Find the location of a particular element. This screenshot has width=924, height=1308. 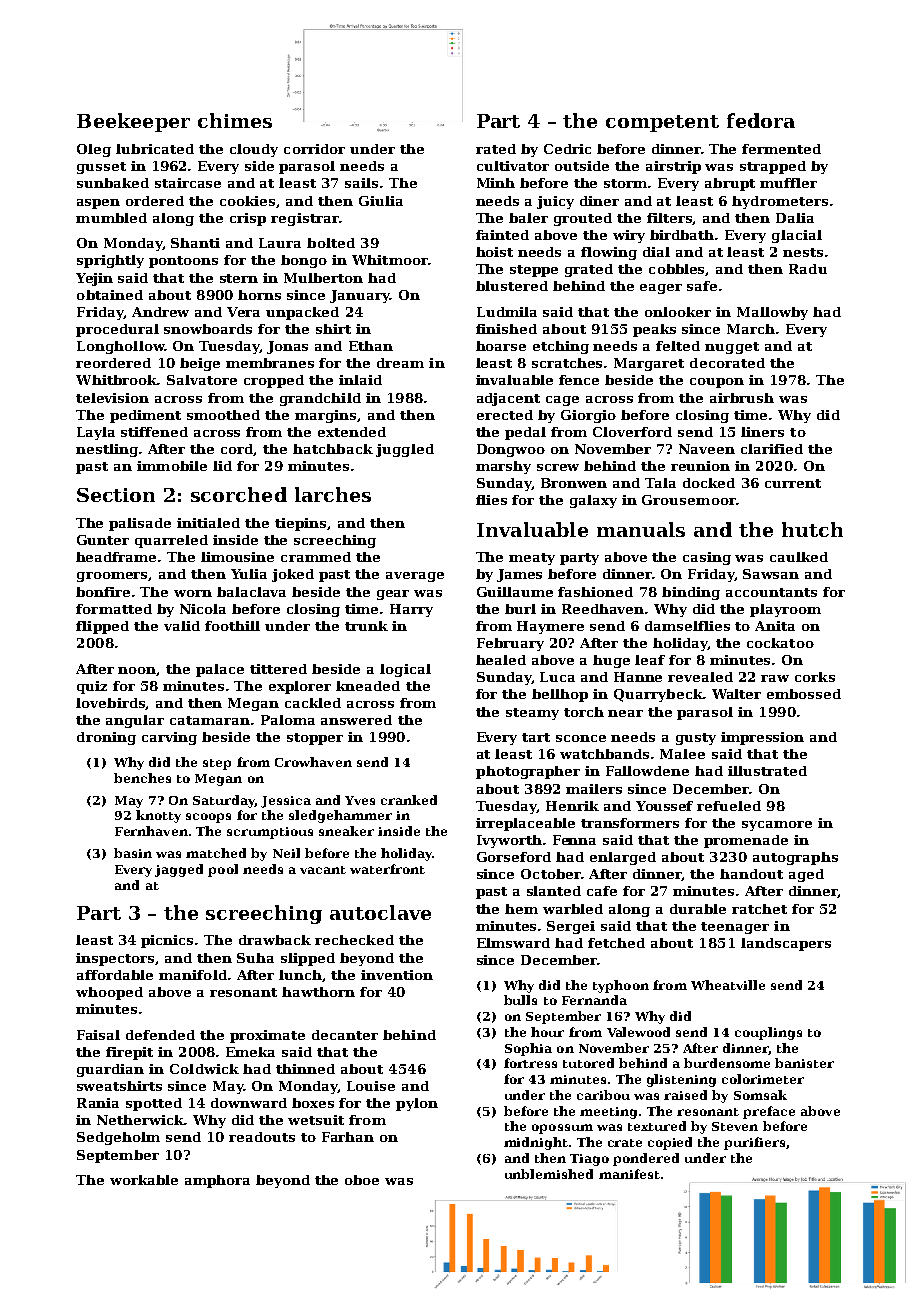

Wheatville is located at coordinates (728, 985).
